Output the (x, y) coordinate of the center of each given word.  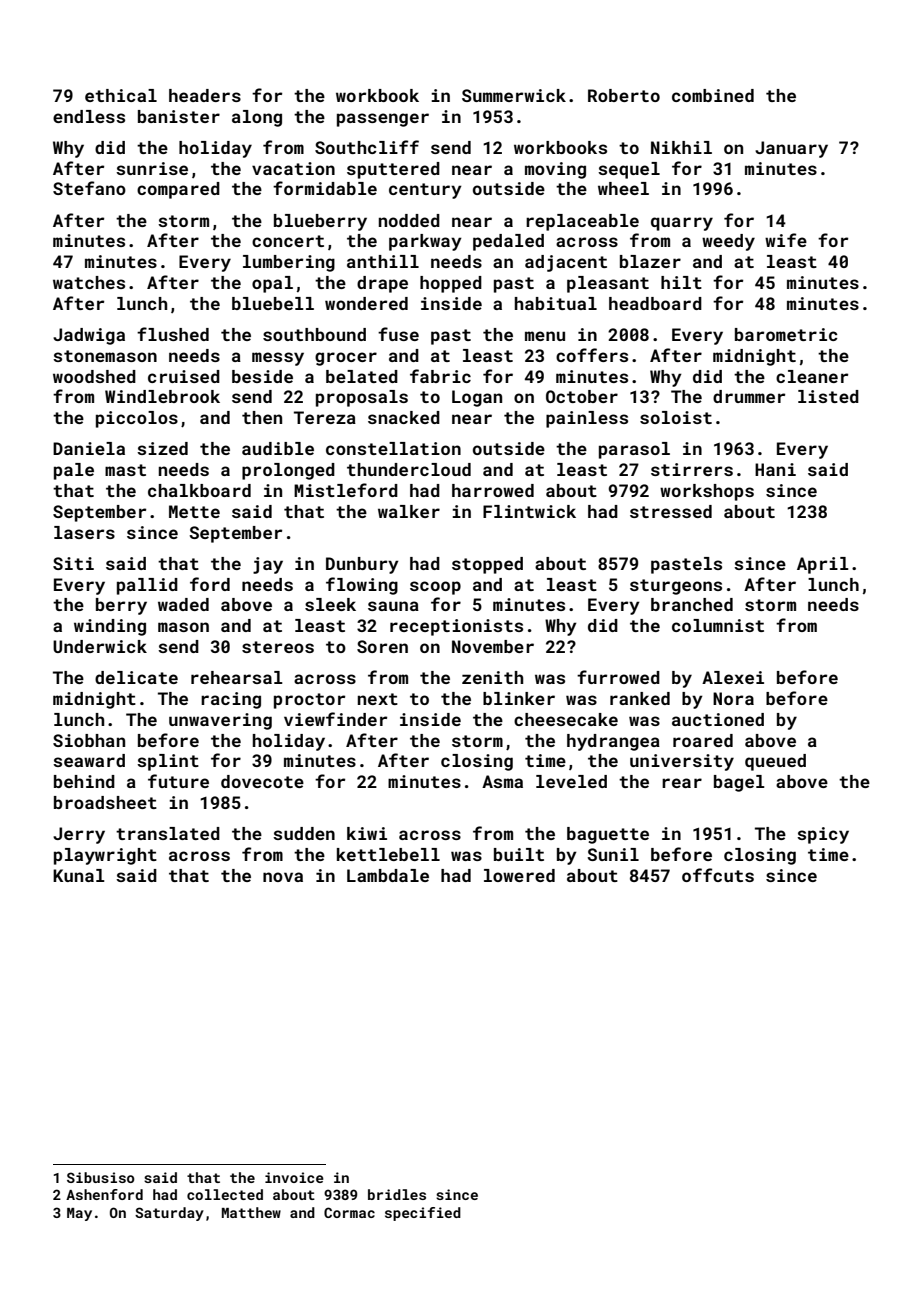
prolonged (288, 471)
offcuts (718, 875)
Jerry (79, 835)
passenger (383, 120)
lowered (519, 875)
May (79, 1214)
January (791, 149)
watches (89, 282)
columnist (718, 625)
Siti (73, 563)
